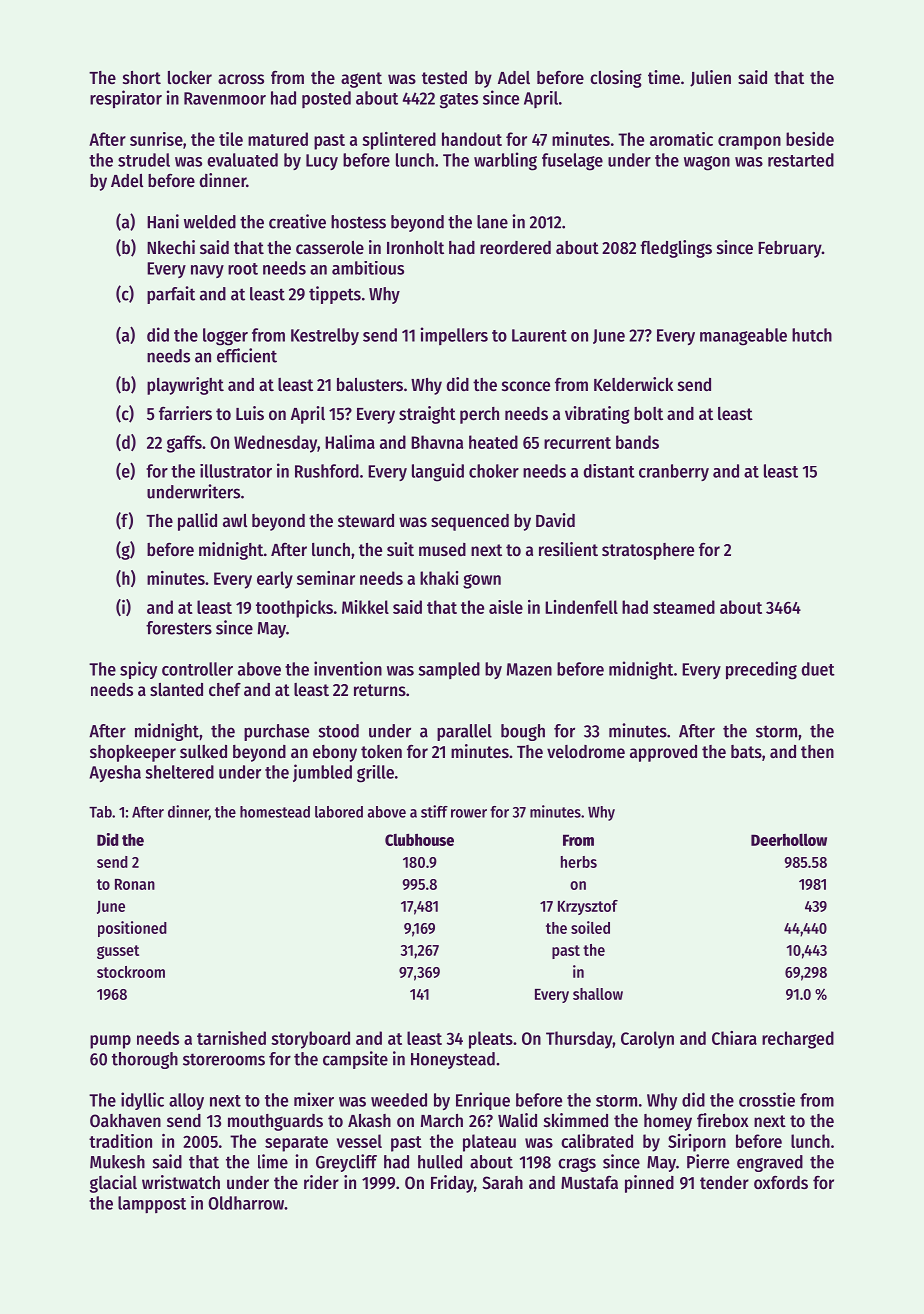 The height and width of the screenshot is (1314, 924). I want to click on Laurent, so click(539, 335).
